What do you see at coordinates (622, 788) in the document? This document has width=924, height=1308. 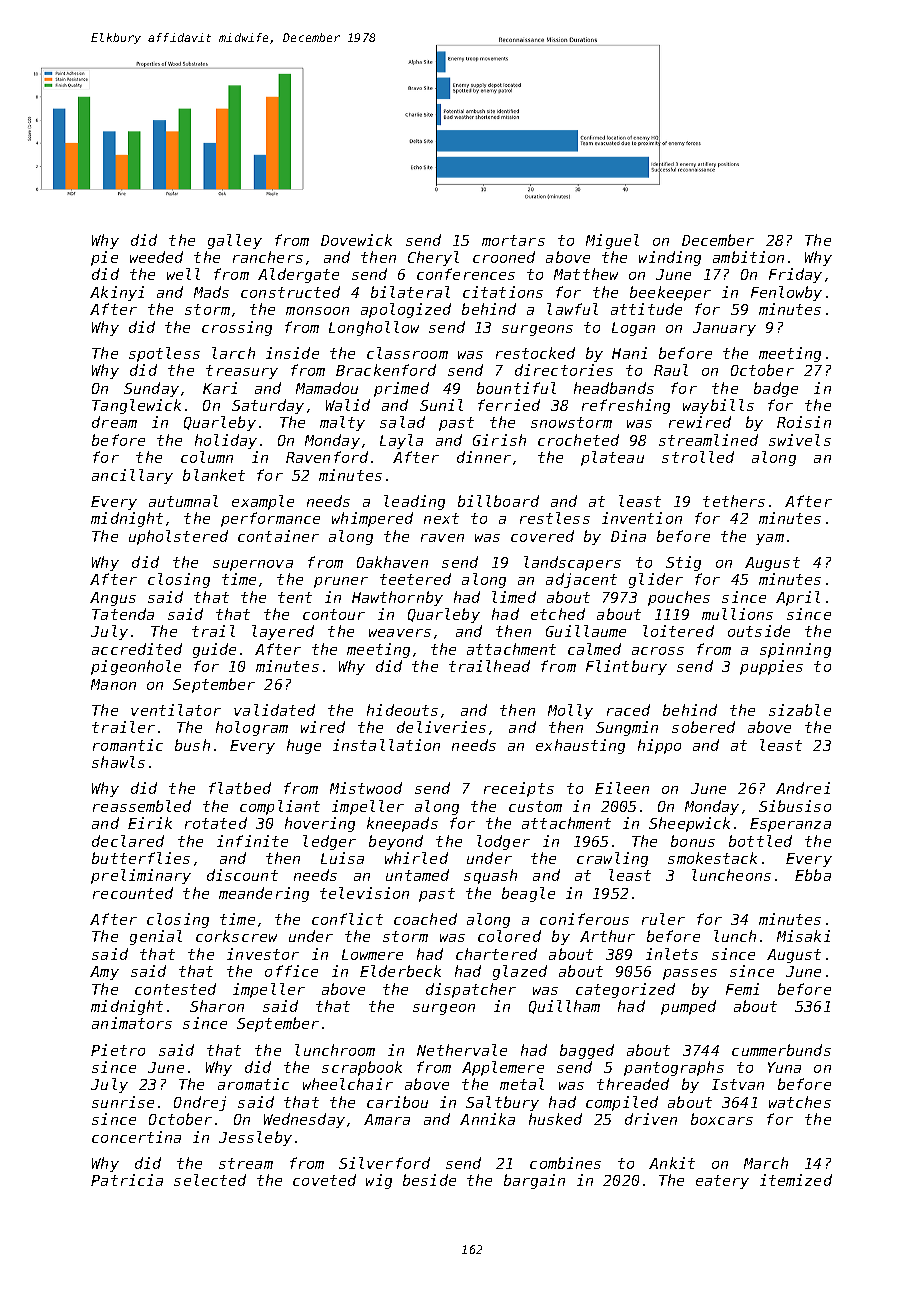 I see `Eileen` at bounding box center [622, 788].
